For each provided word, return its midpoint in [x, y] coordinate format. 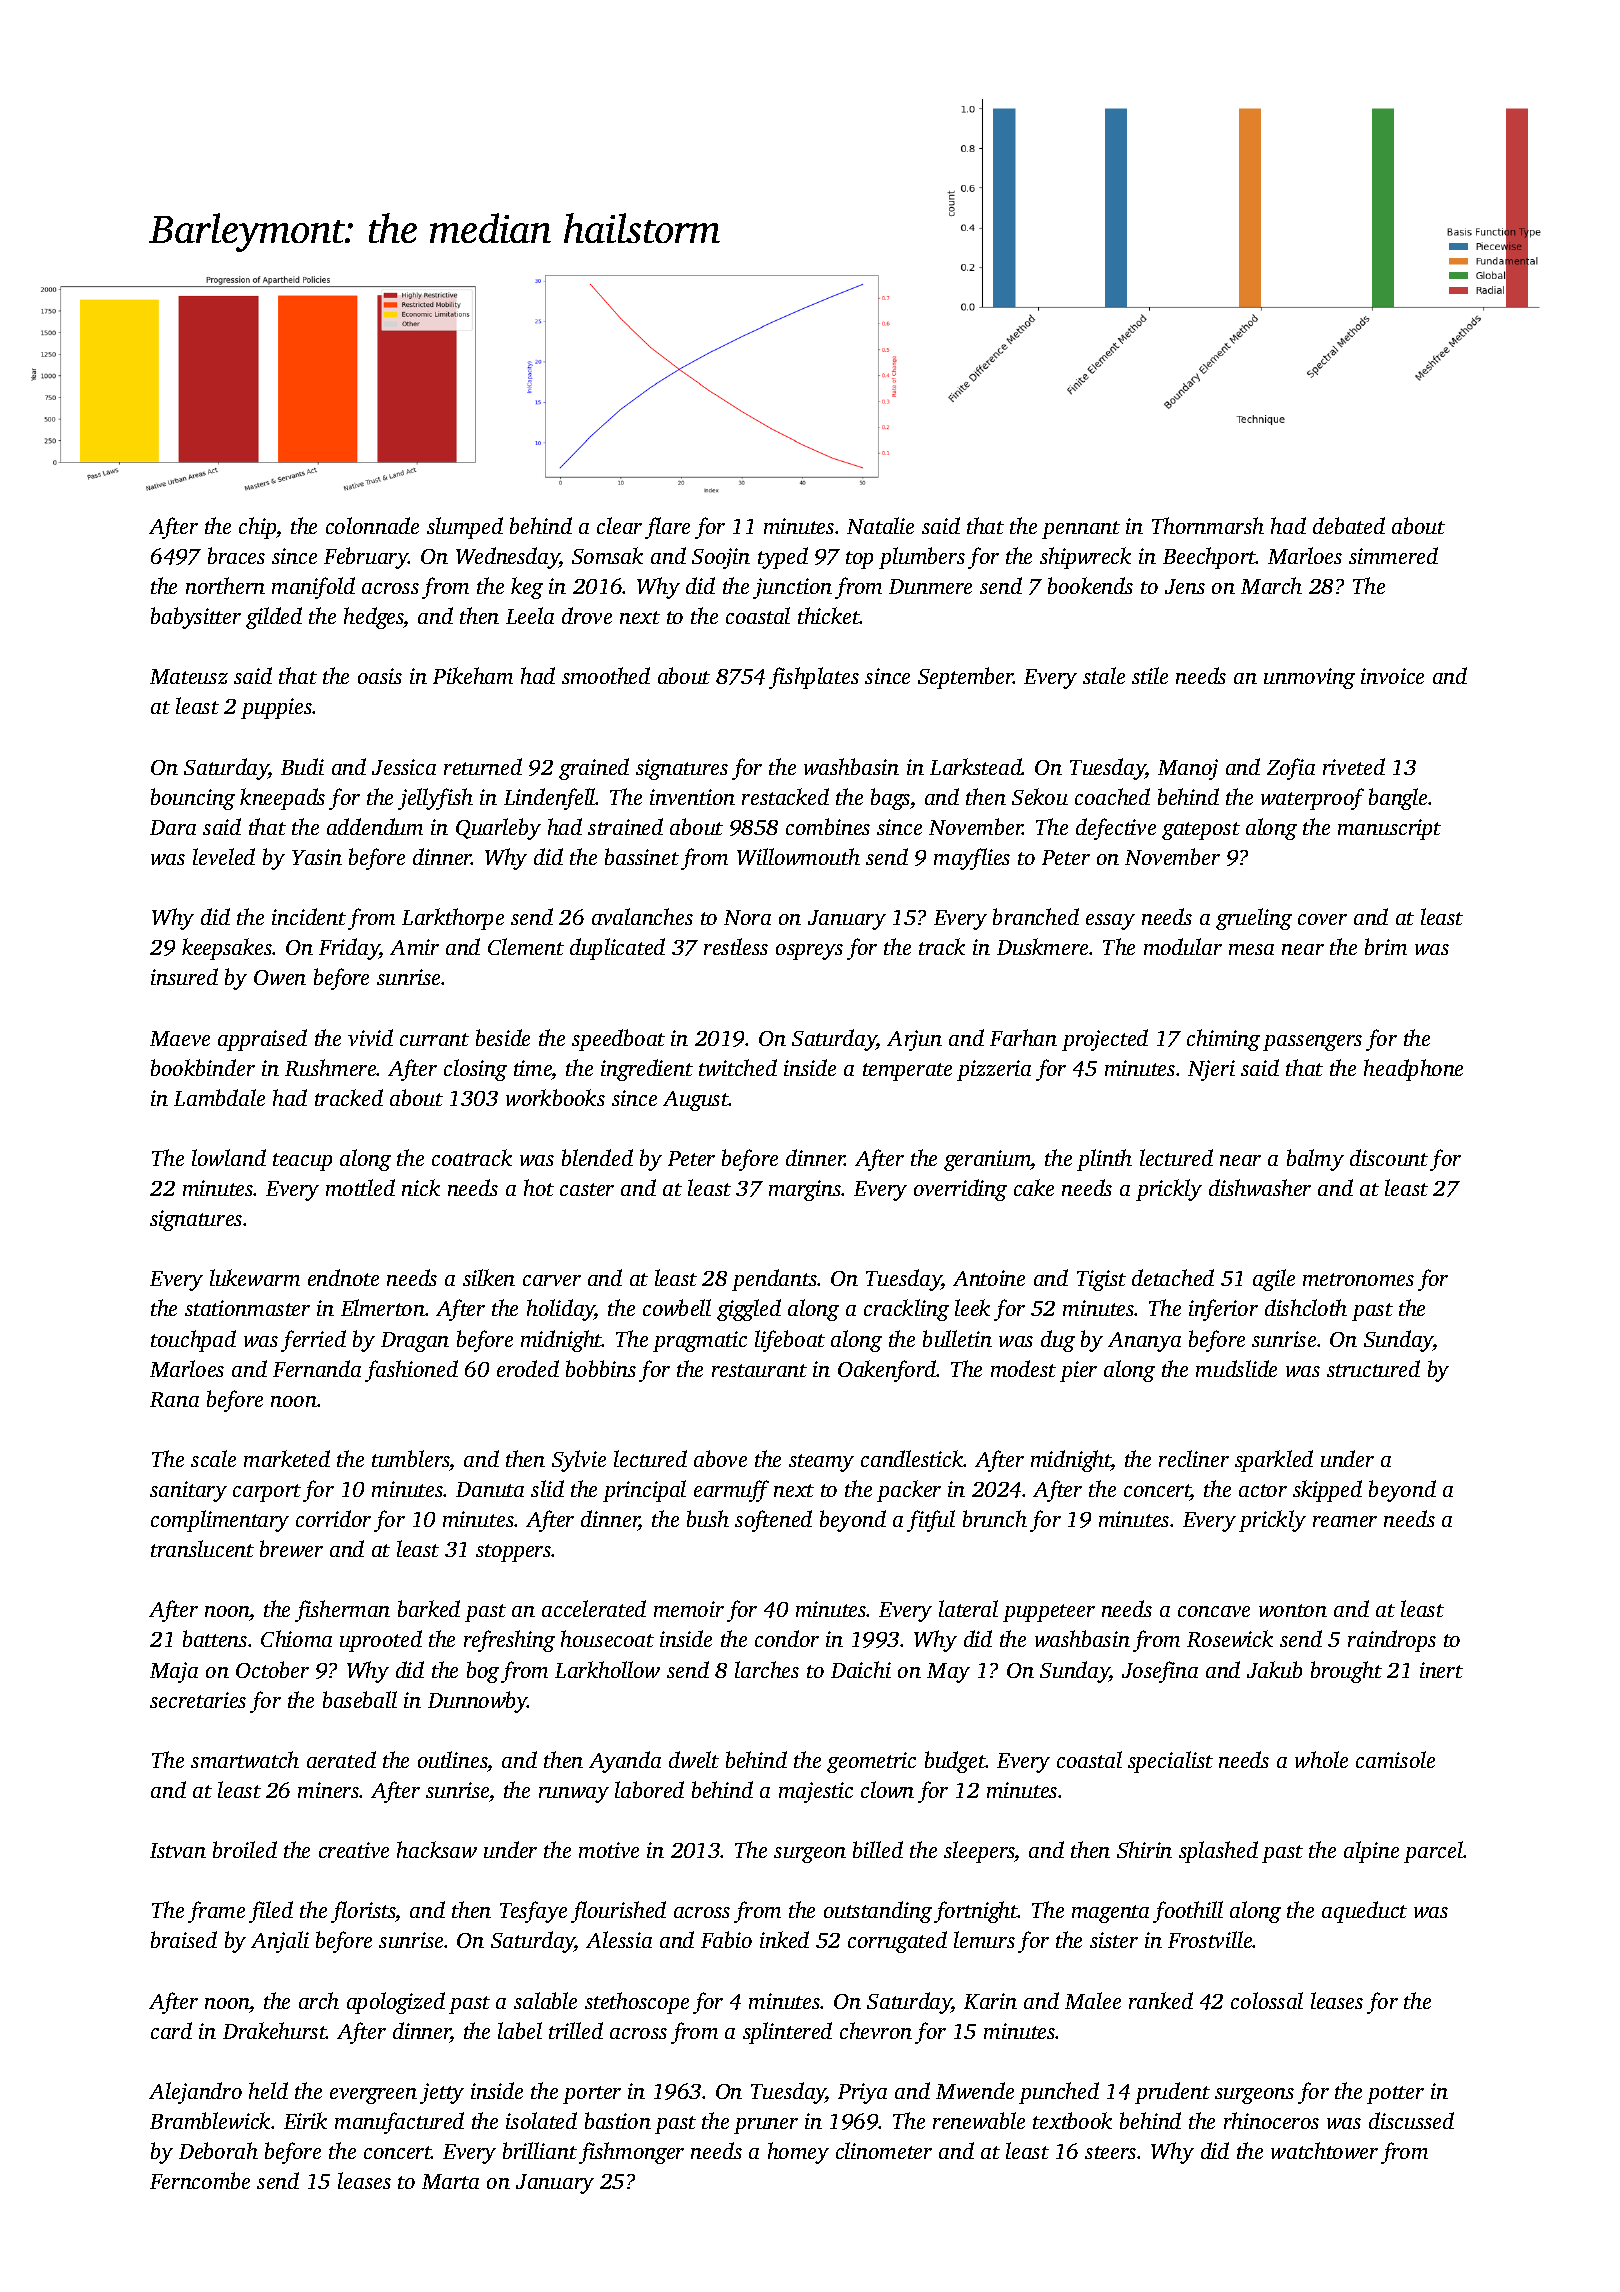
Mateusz [189, 676]
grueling [1254, 919]
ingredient [647, 1070]
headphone [1413, 1070]
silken [489, 1277]
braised [184, 1939]
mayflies [972, 859]
